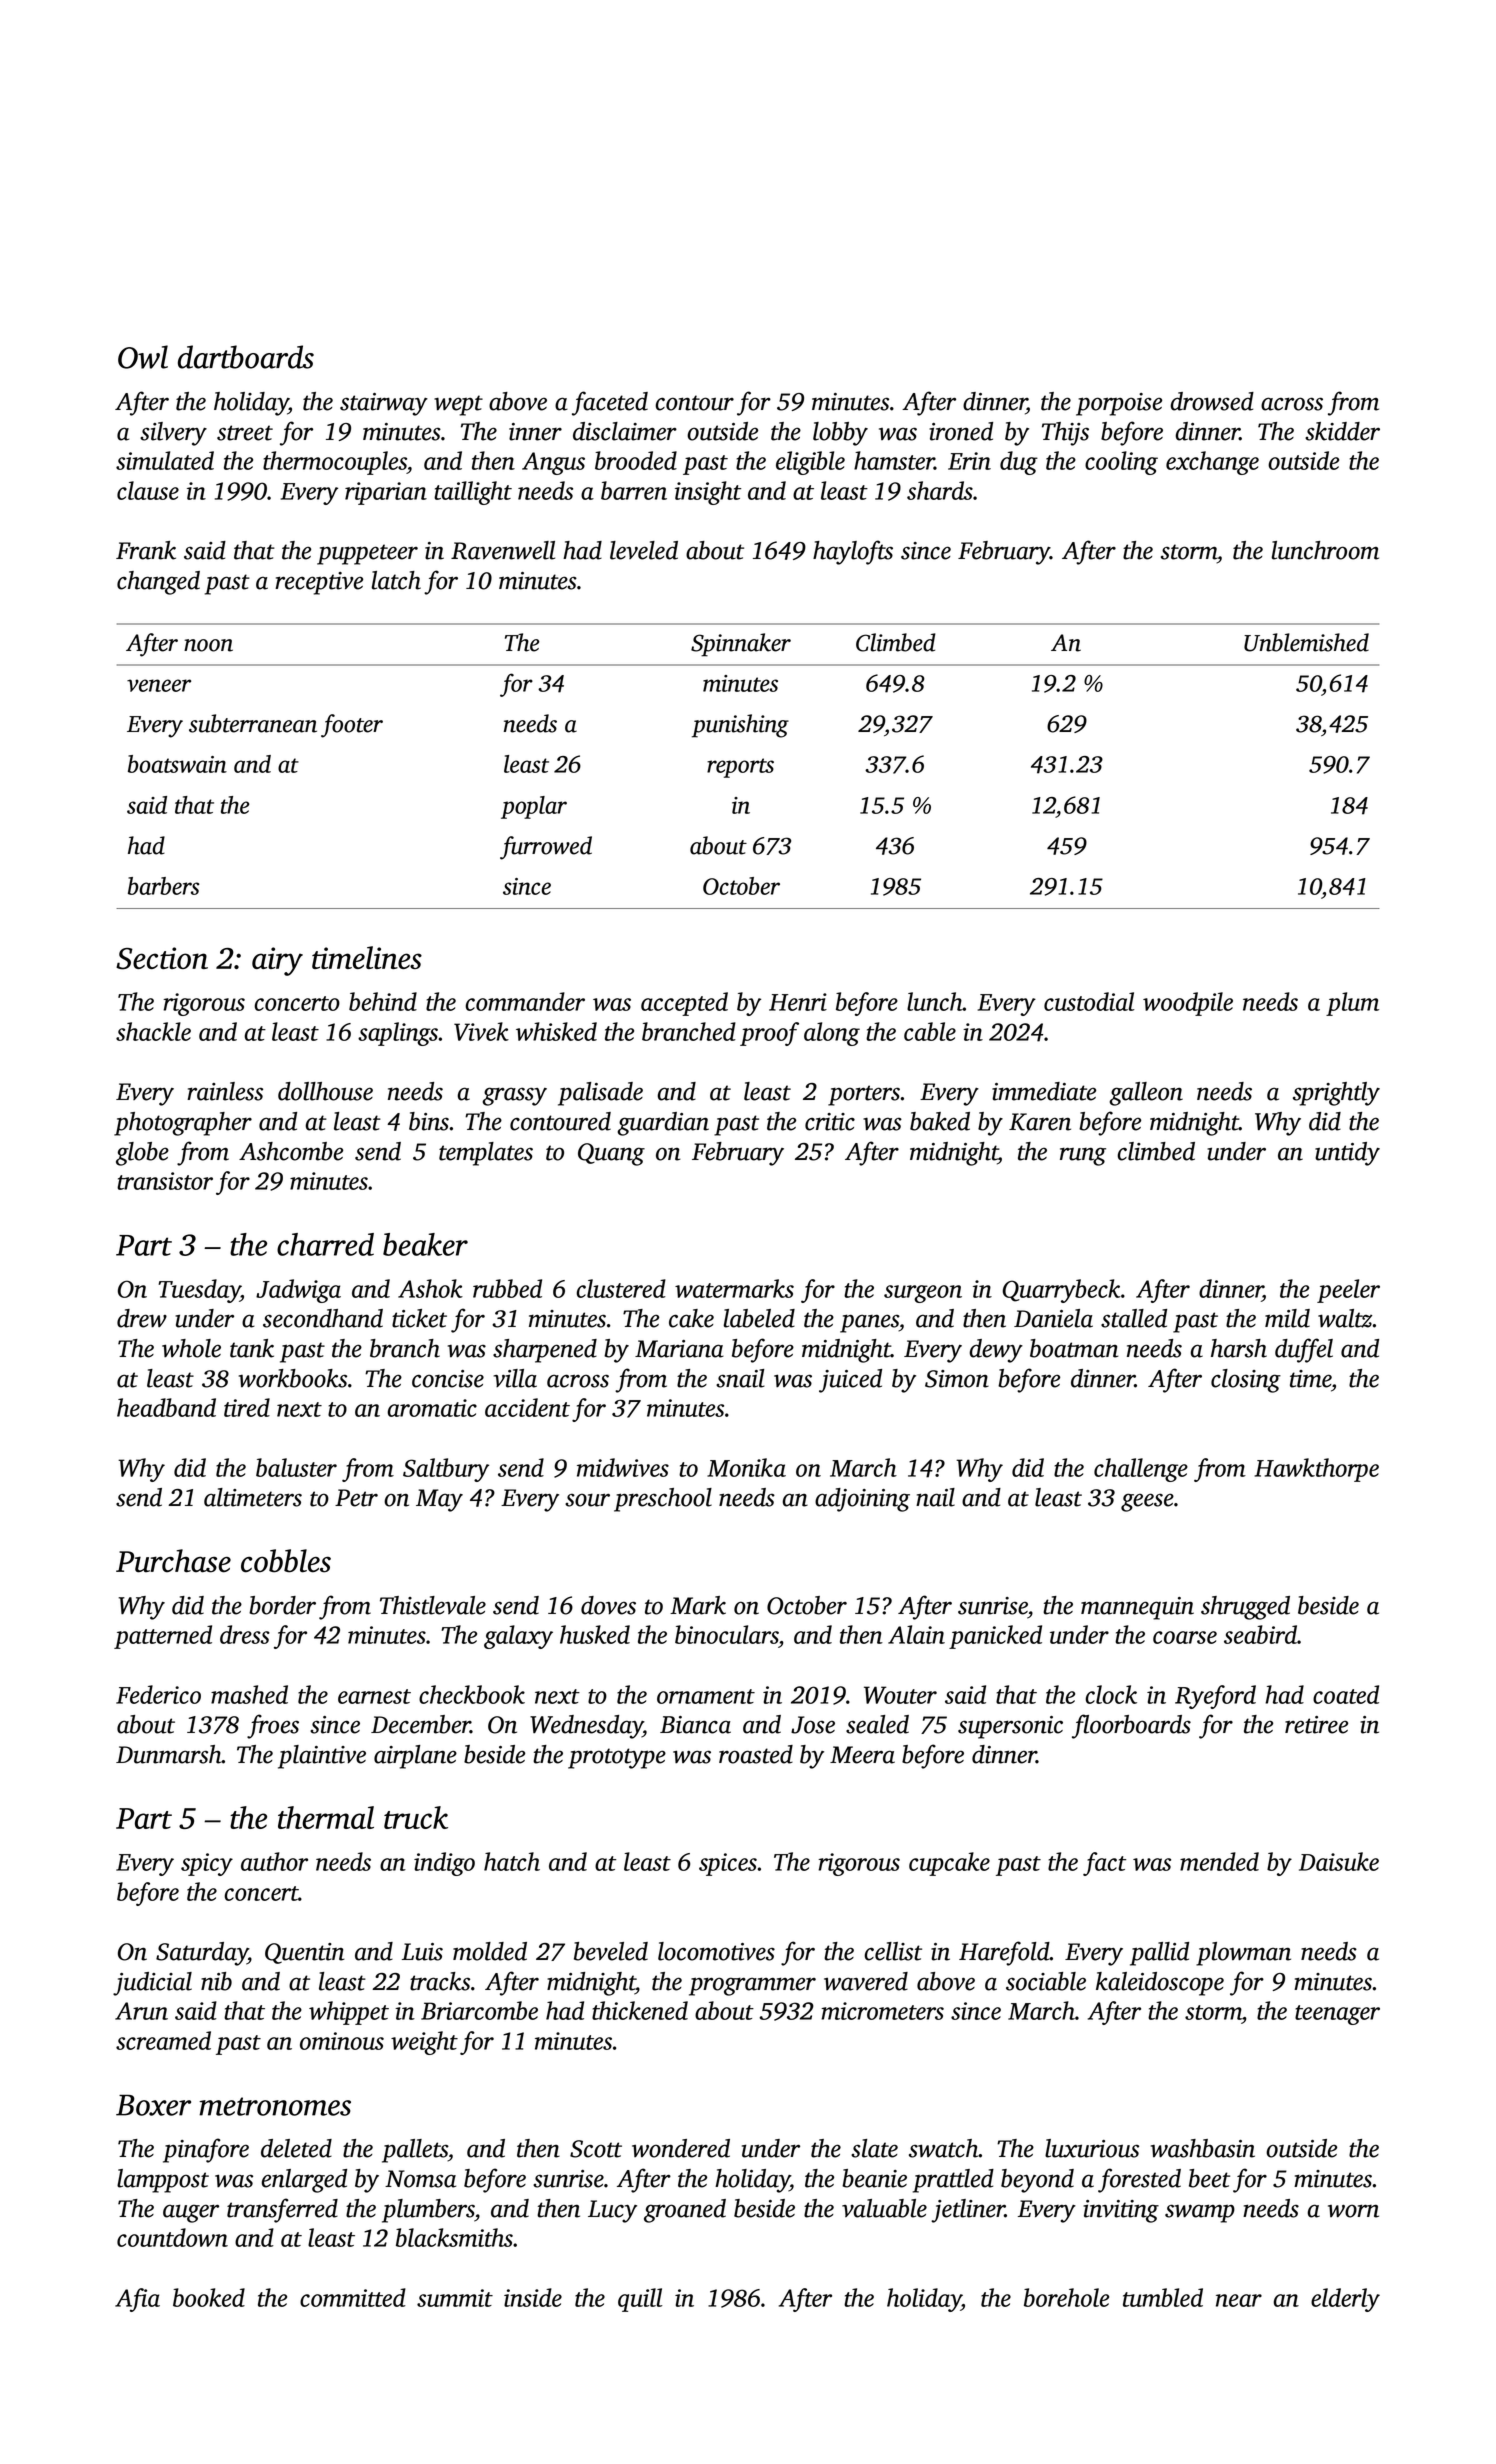  I want to click on harsh, so click(1239, 1348).
